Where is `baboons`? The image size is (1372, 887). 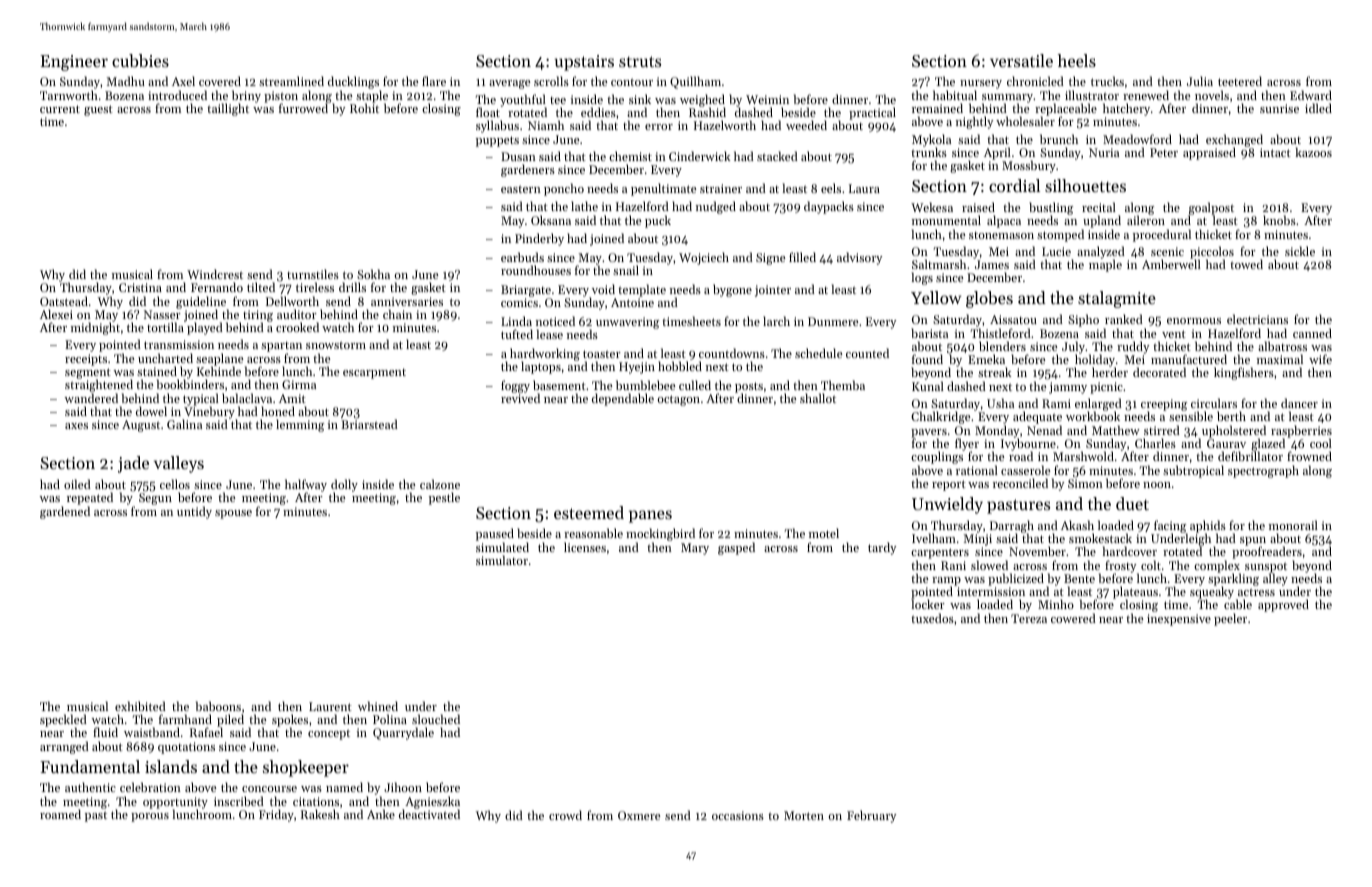 baboons is located at coordinates (218, 706).
